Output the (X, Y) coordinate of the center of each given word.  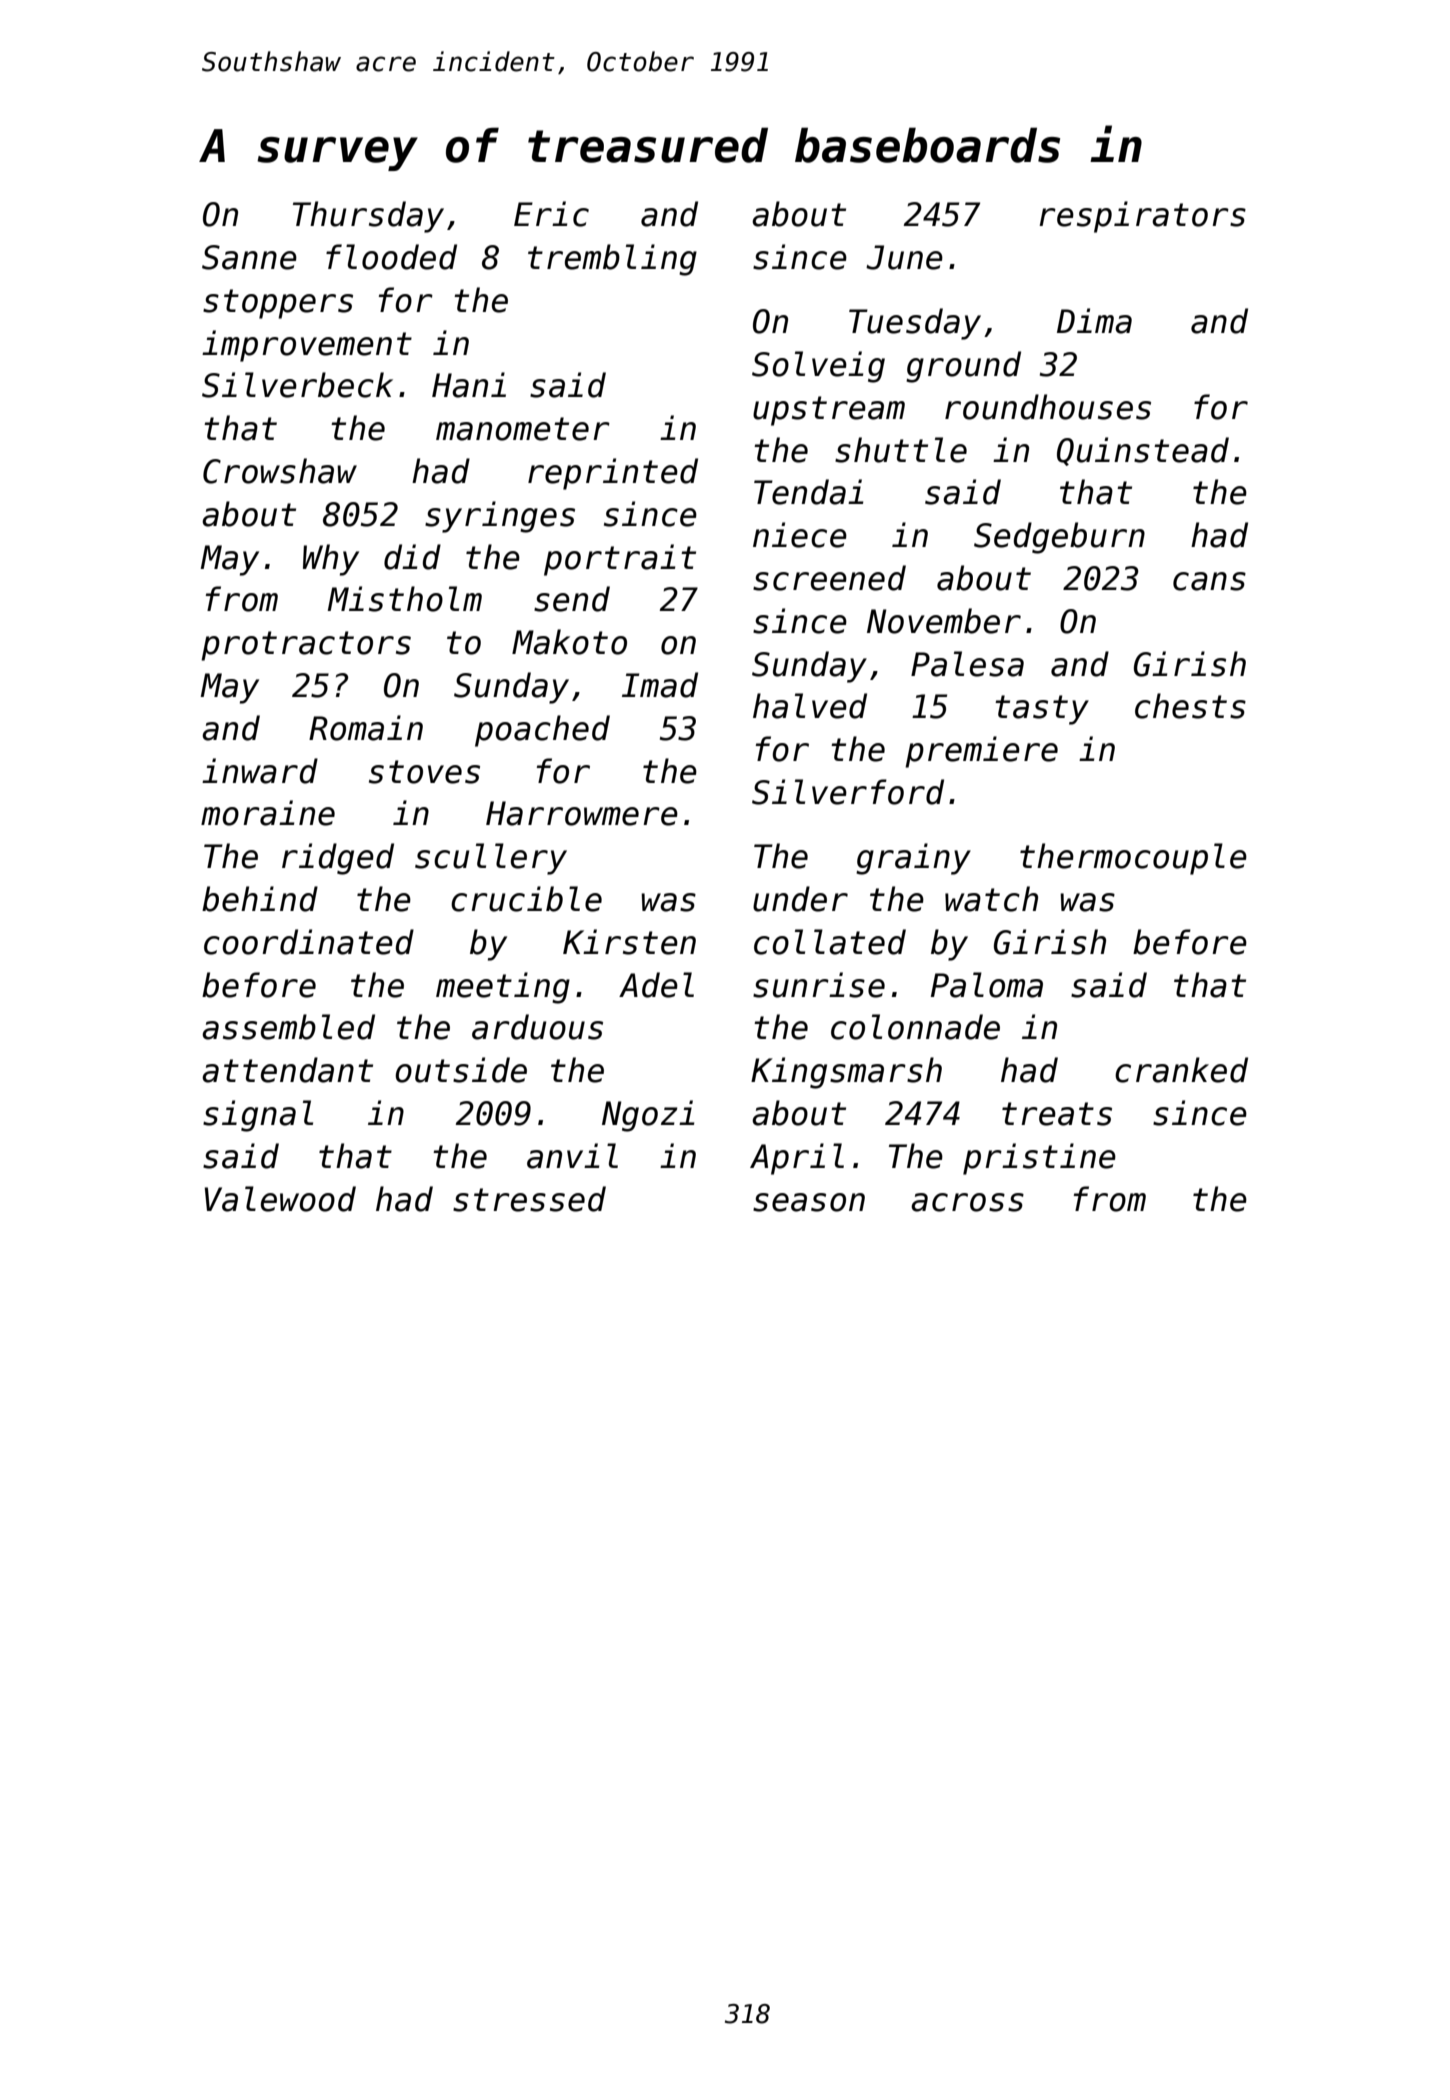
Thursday (368, 217)
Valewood (280, 1199)
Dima (1094, 321)
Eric (551, 214)
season (809, 1202)
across (967, 1202)
